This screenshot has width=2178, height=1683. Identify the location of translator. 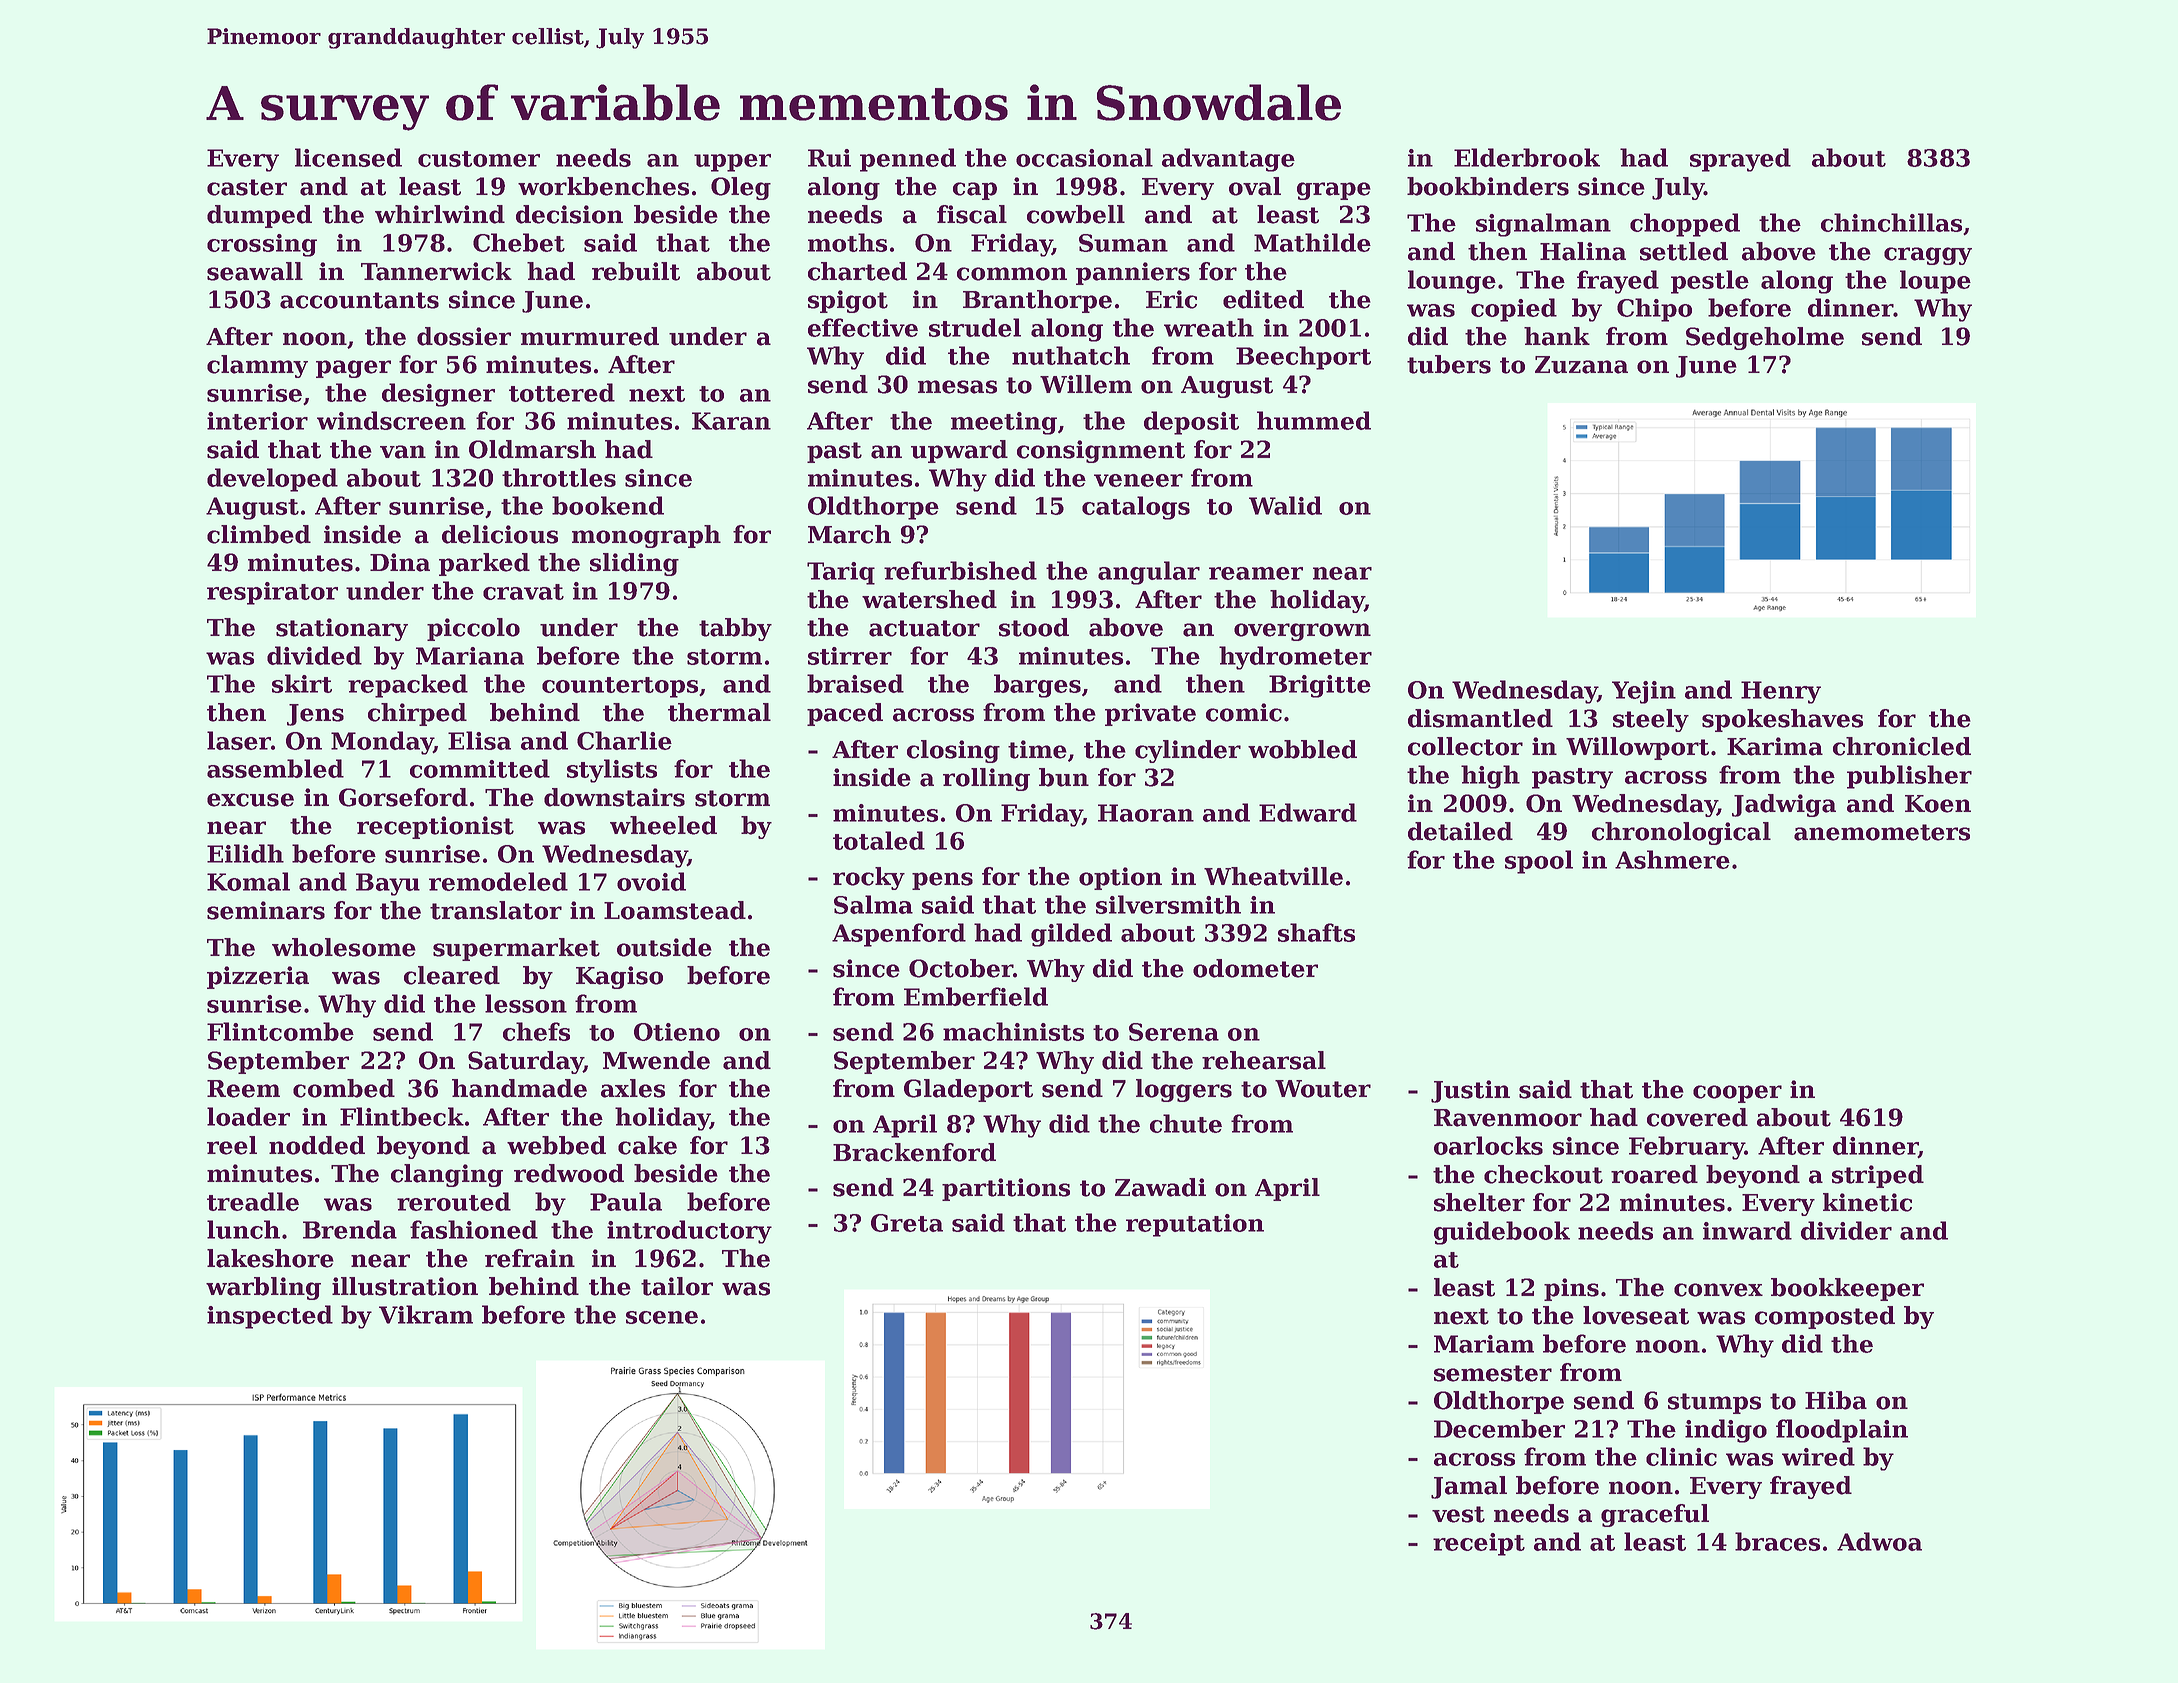
(496, 910).
